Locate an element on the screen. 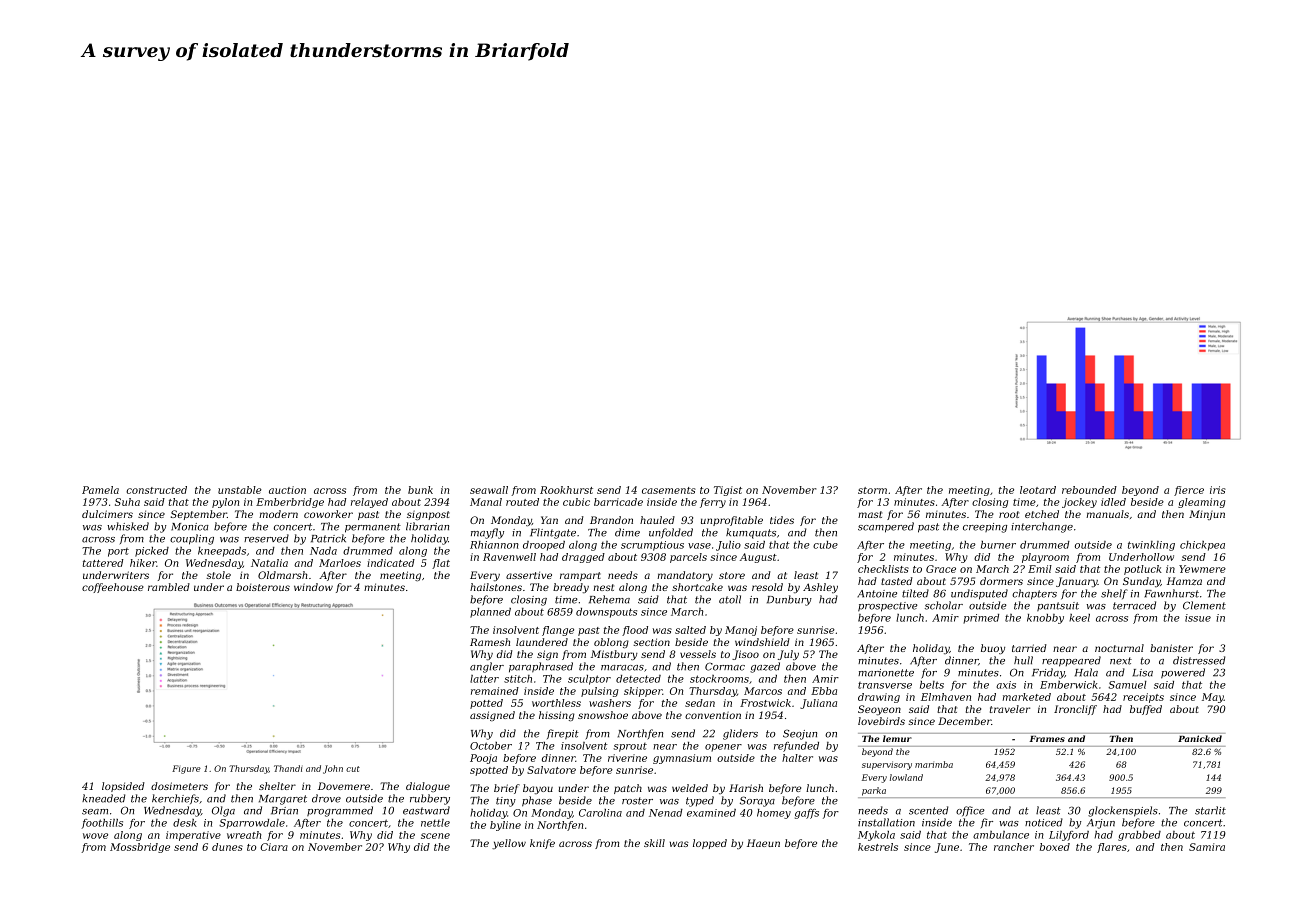 The image size is (1308, 924). whisked is located at coordinates (128, 526).
